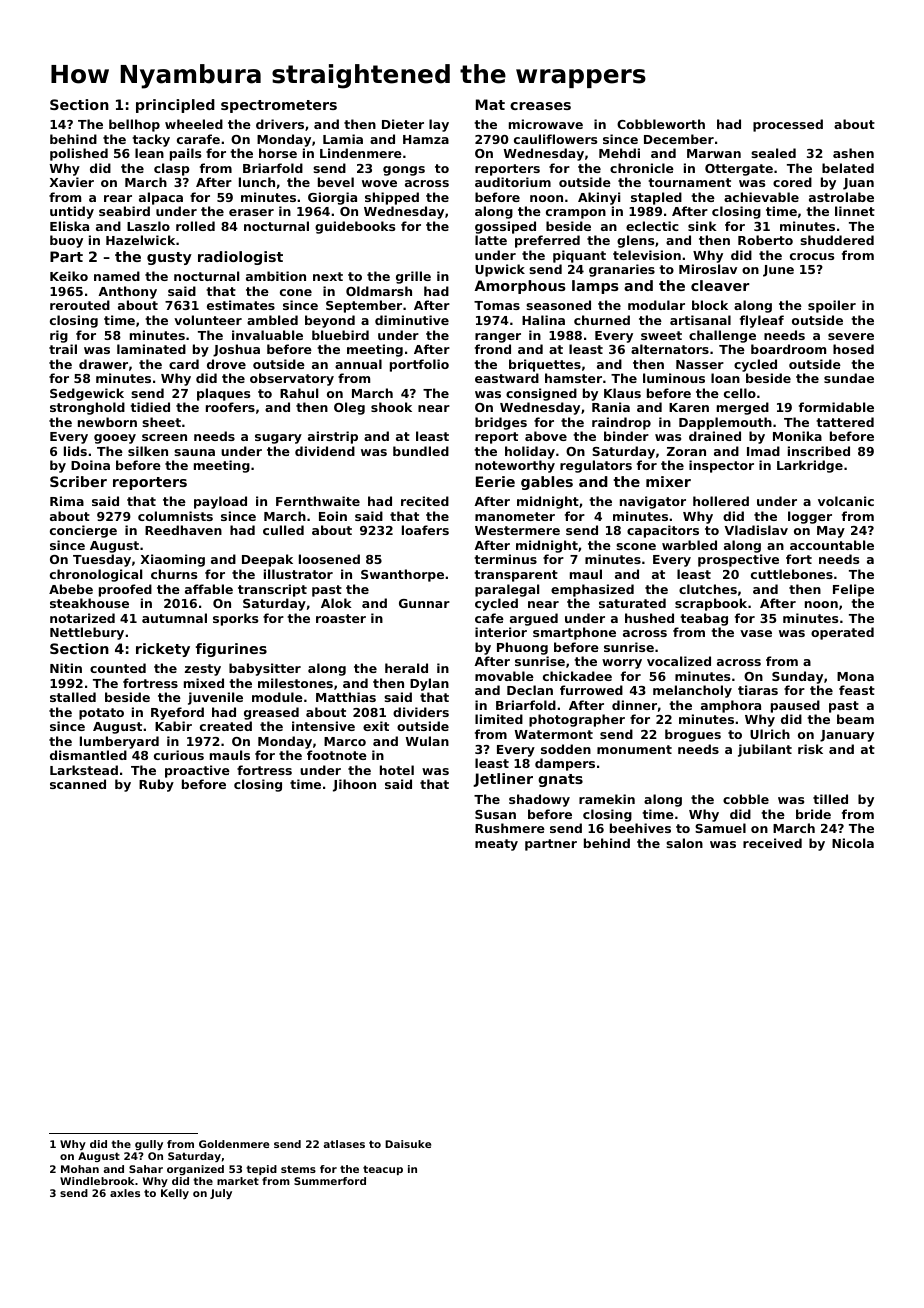 Image resolution: width=924 pixels, height=1308 pixels. Describe the element at coordinates (392, 198) in the screenshot. I see `shipped` at that location.
